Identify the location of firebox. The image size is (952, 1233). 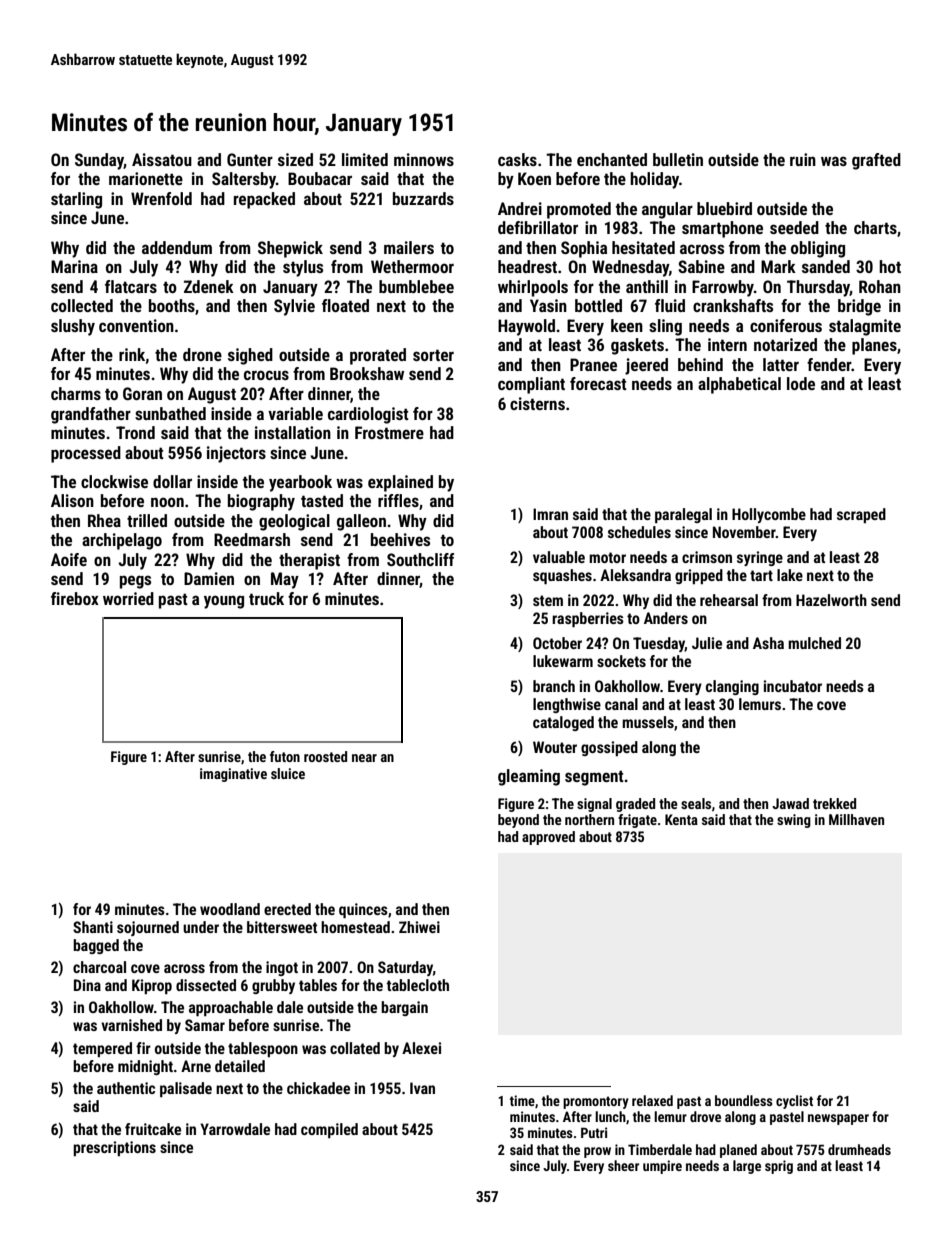
(75, 598).
